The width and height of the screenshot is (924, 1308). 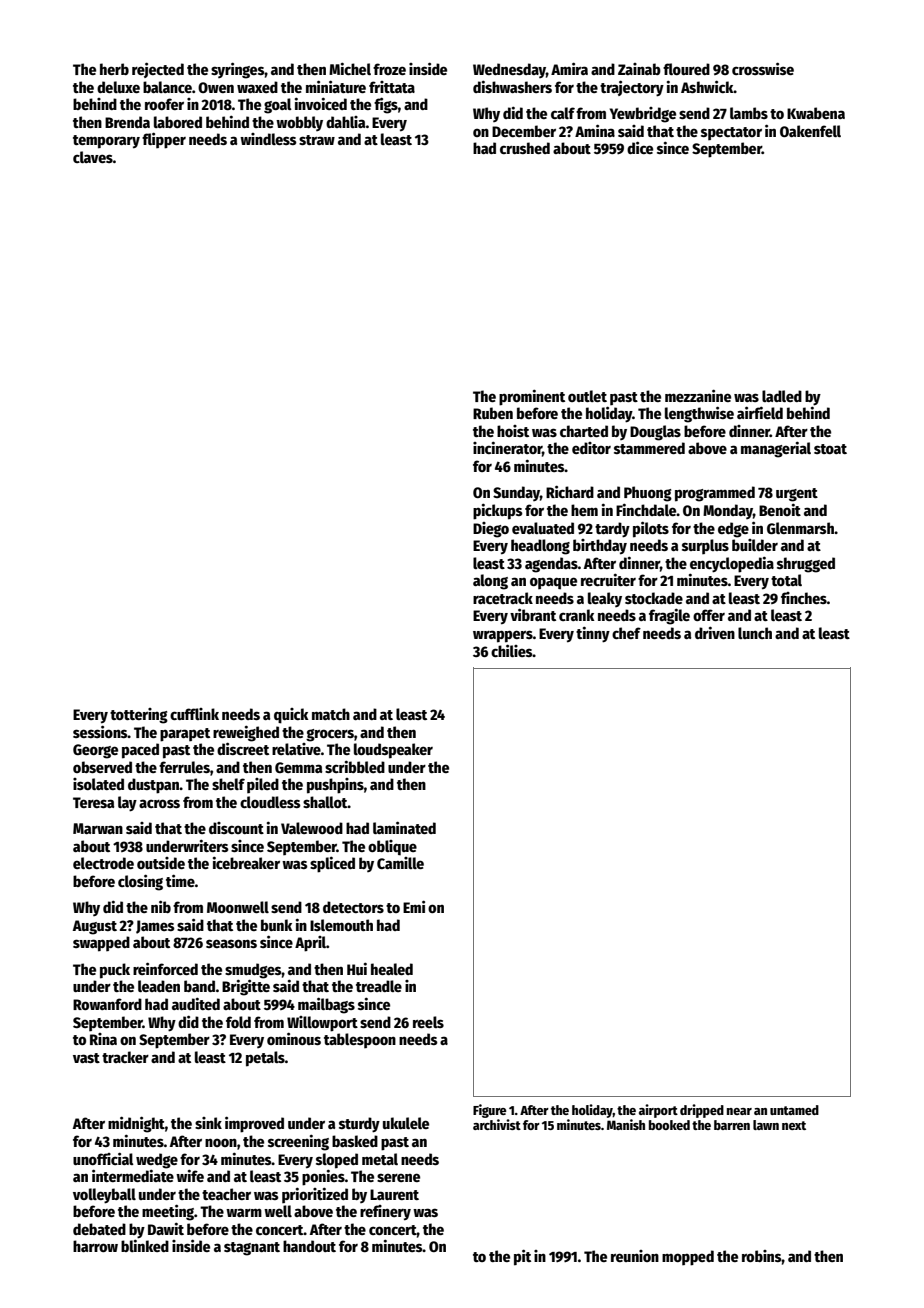 I want to click on harrow, so click(x=95, y=1246).
